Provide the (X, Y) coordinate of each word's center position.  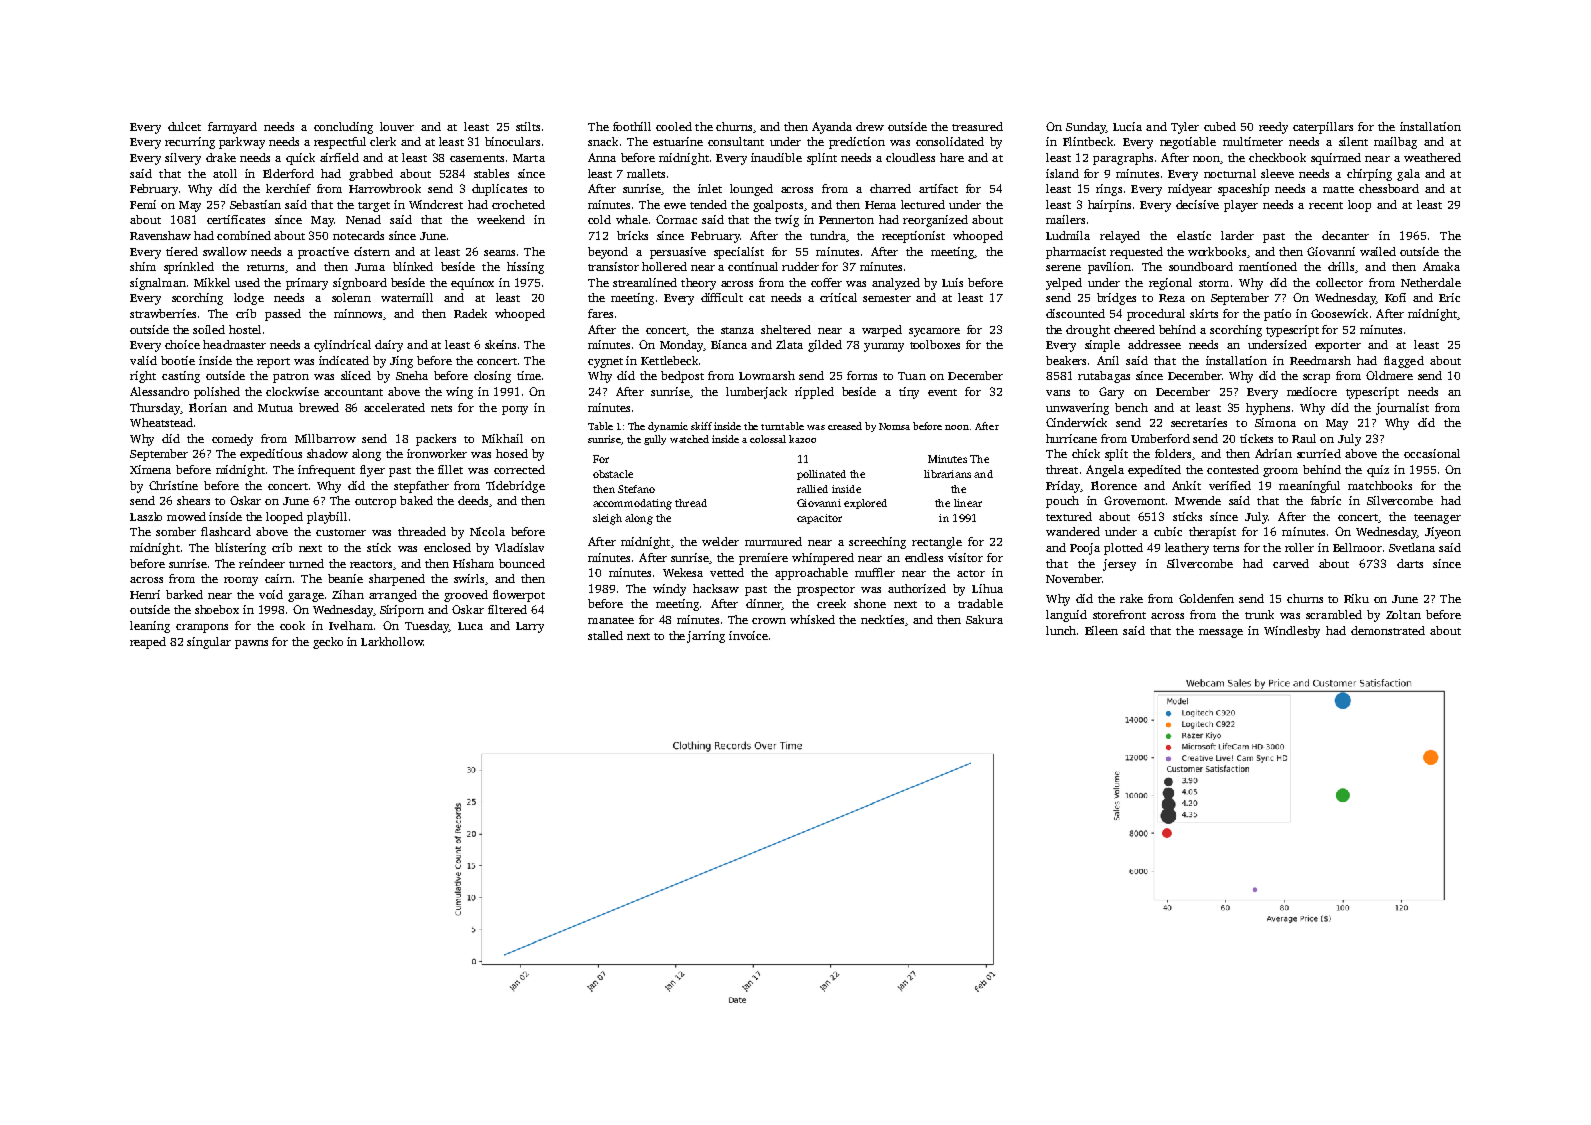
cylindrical (342, 346)
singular (209, 643)
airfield (339, 157)
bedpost (682, 377)
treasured (977, 126)
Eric (1449, 297)
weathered (1432, 157)
